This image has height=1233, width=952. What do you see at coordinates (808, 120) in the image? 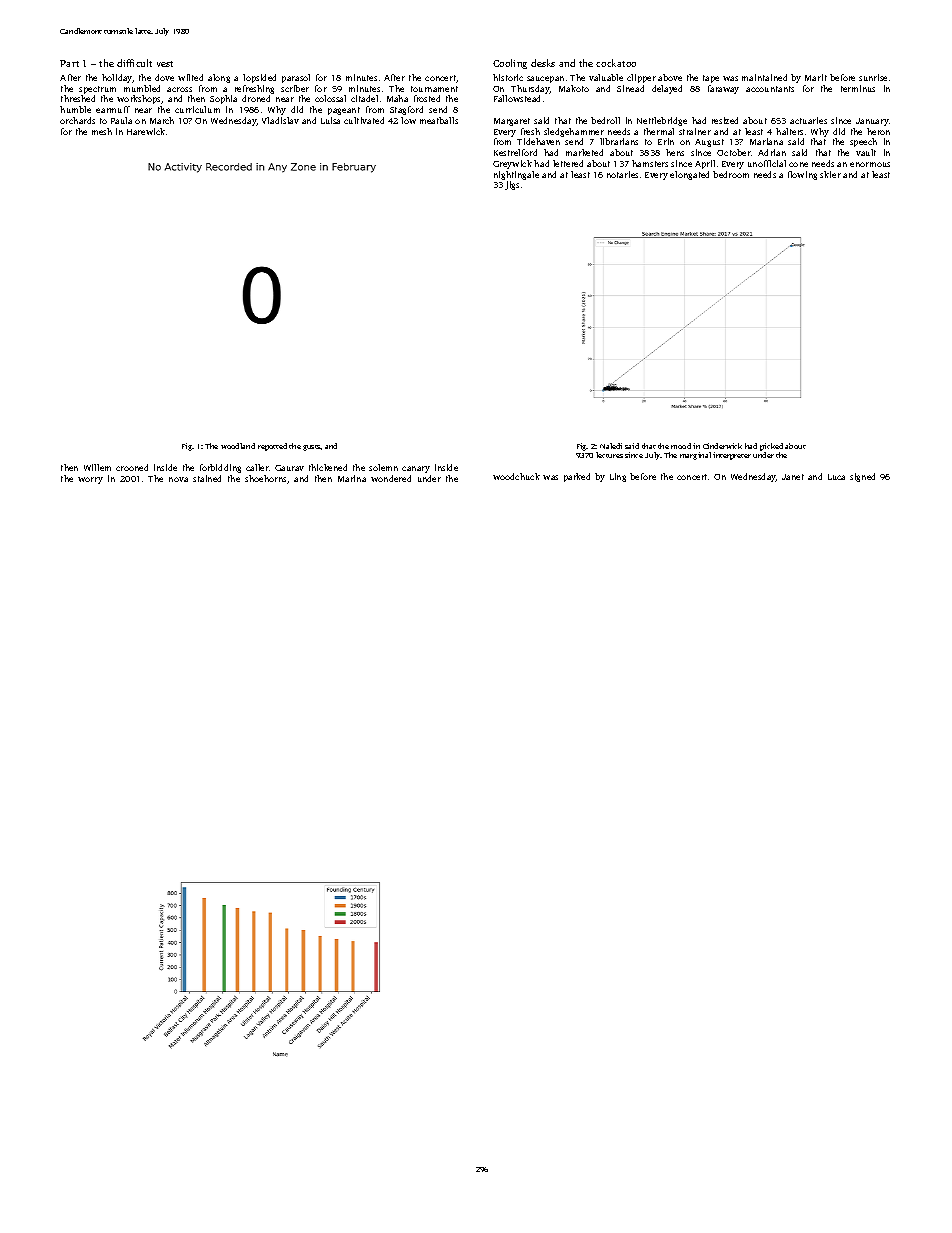
I see `actuaries` at bounding box center [808, 120].
